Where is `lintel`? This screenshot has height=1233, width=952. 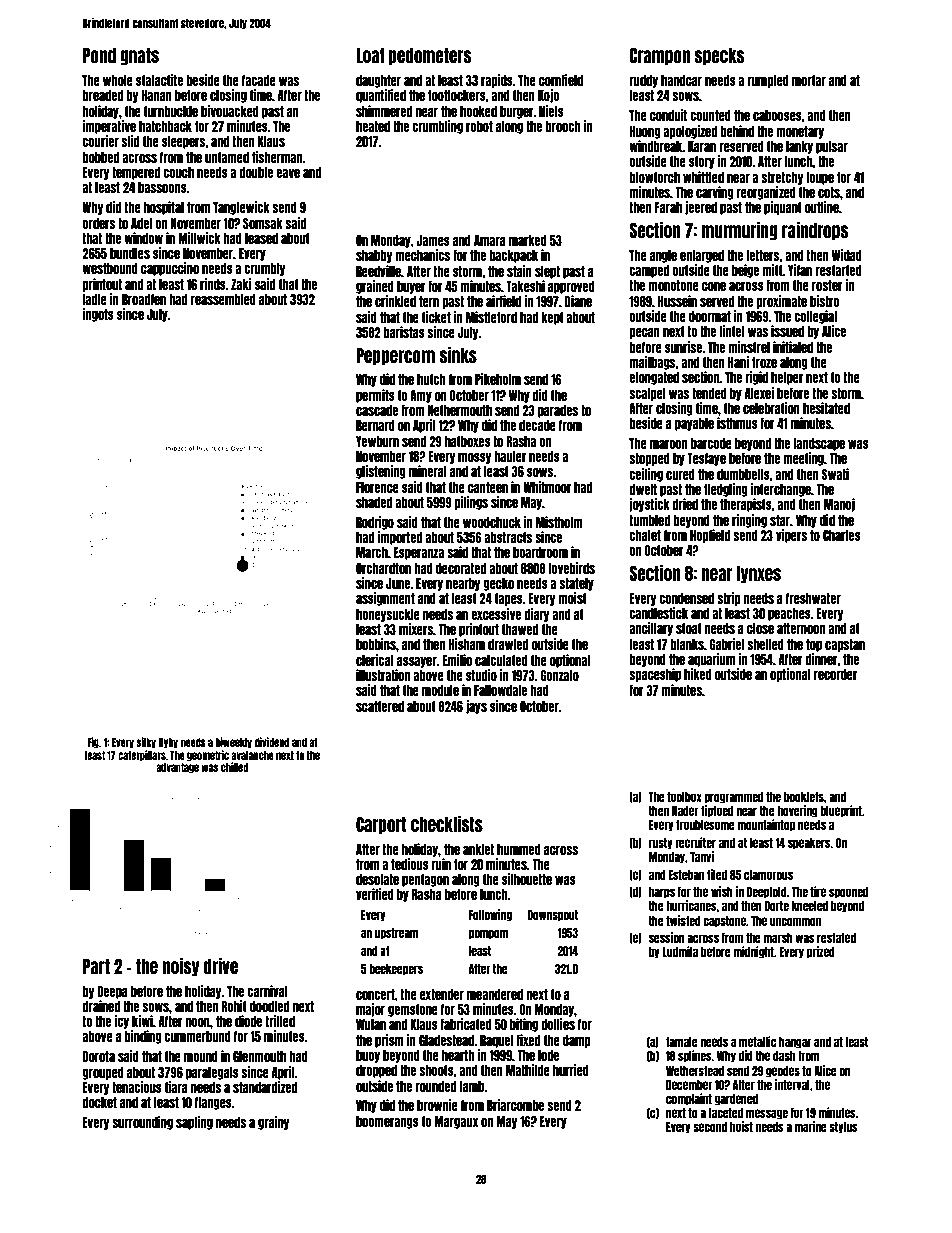
lintel is located at coordinates (732, 331).
